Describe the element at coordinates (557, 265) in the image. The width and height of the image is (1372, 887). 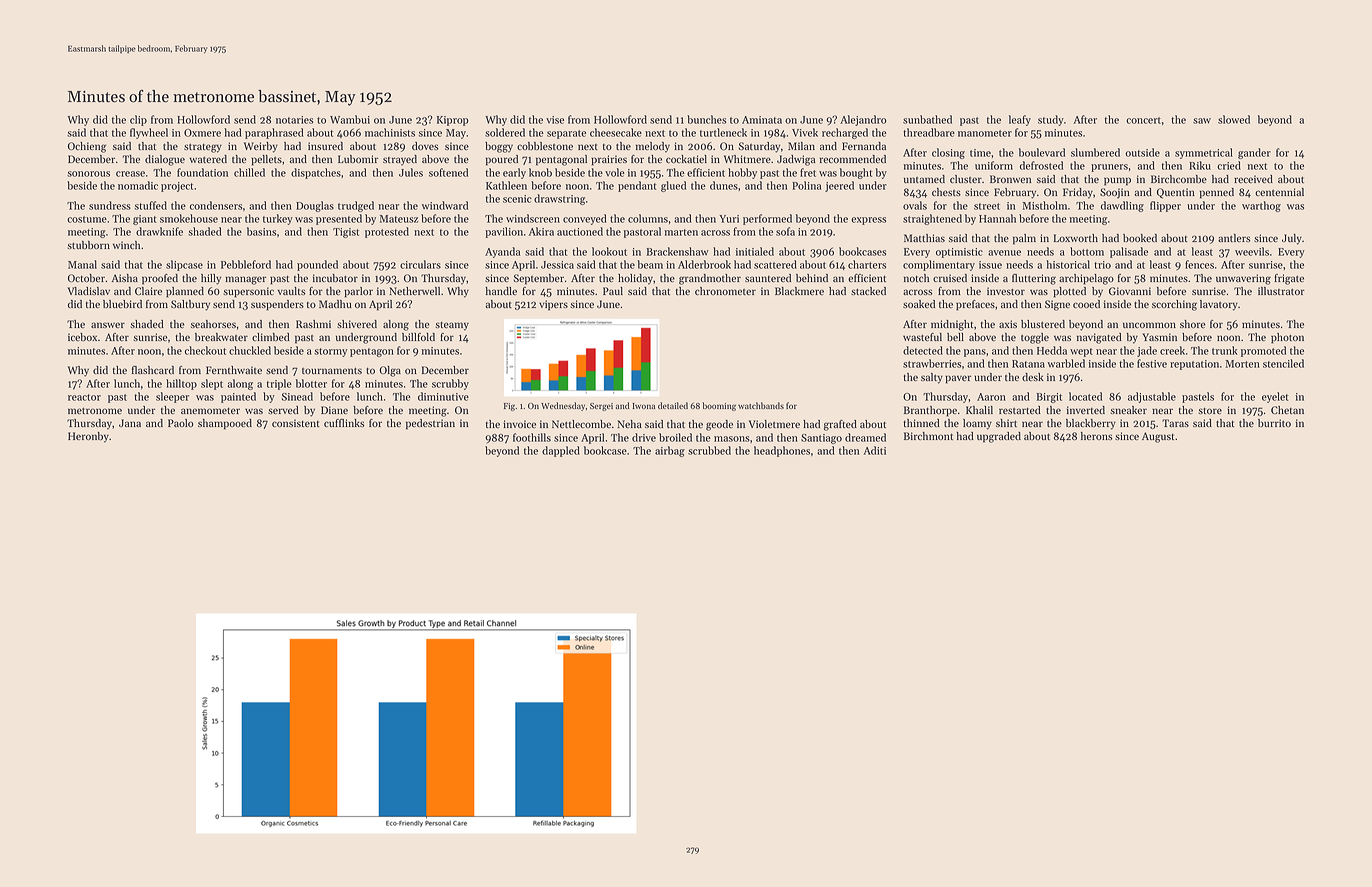
I see `Jessica` at that location.
